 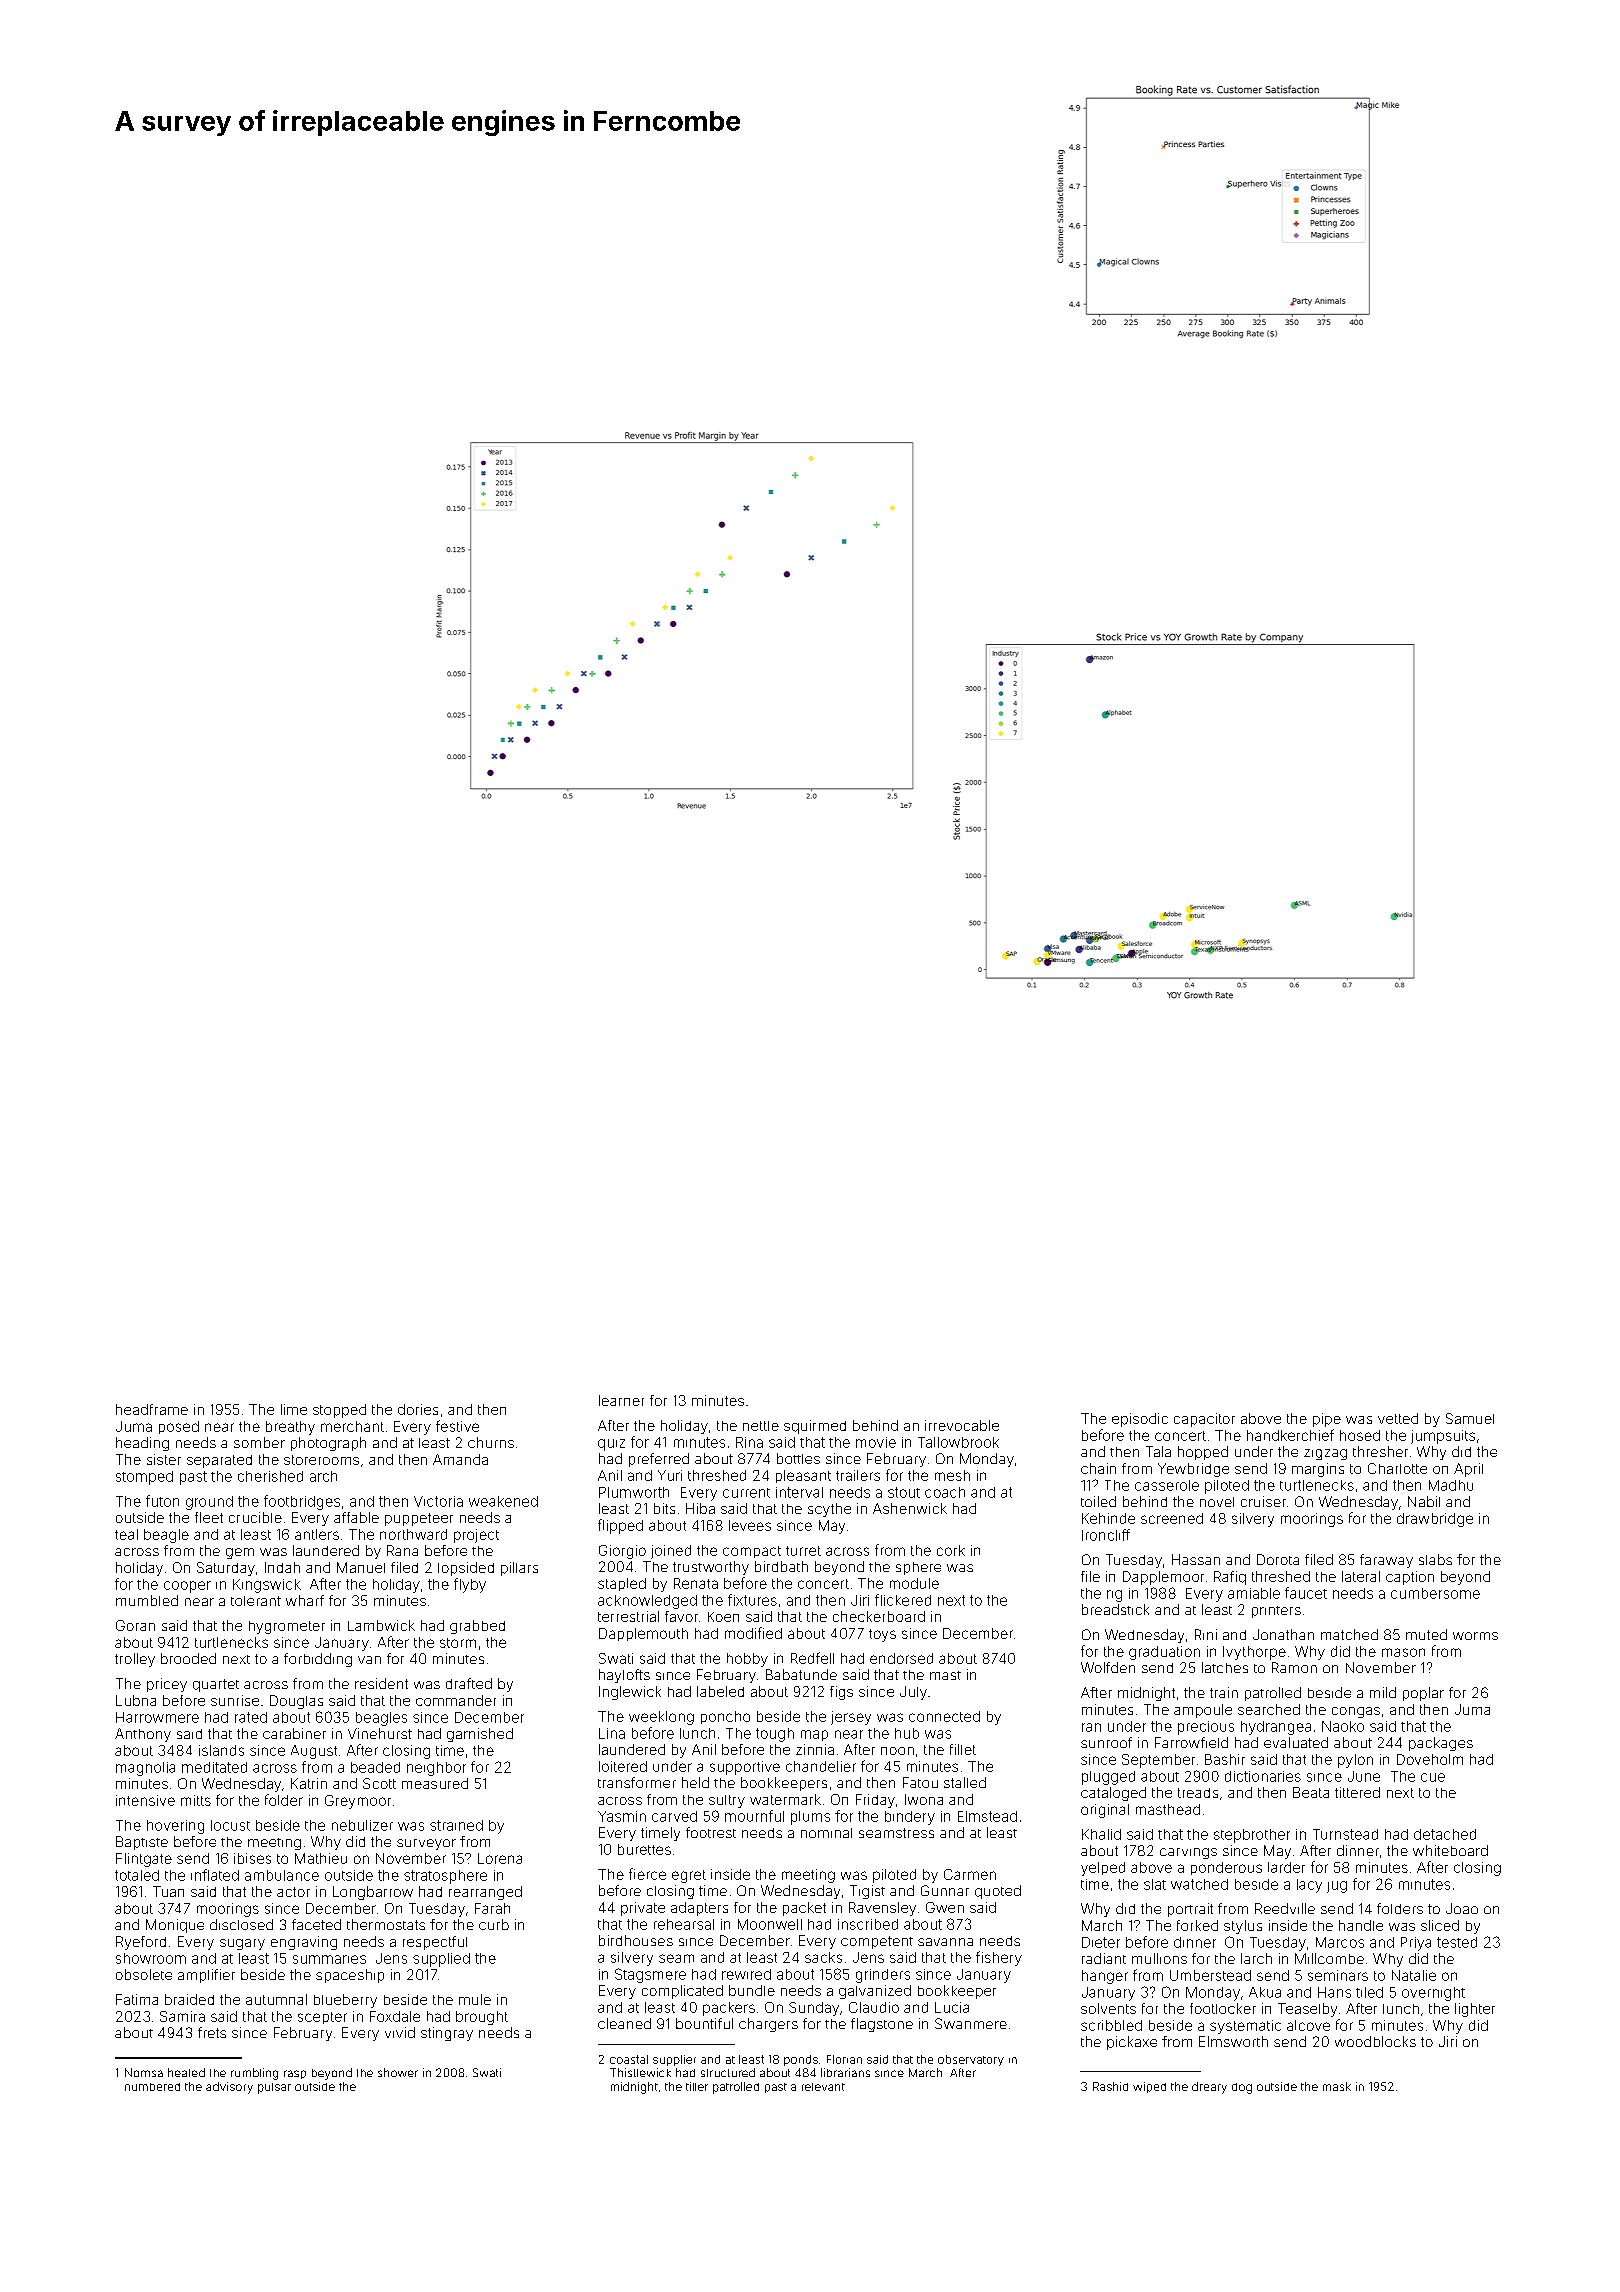 I want to click on measured, so click(x=435, y=1783).
